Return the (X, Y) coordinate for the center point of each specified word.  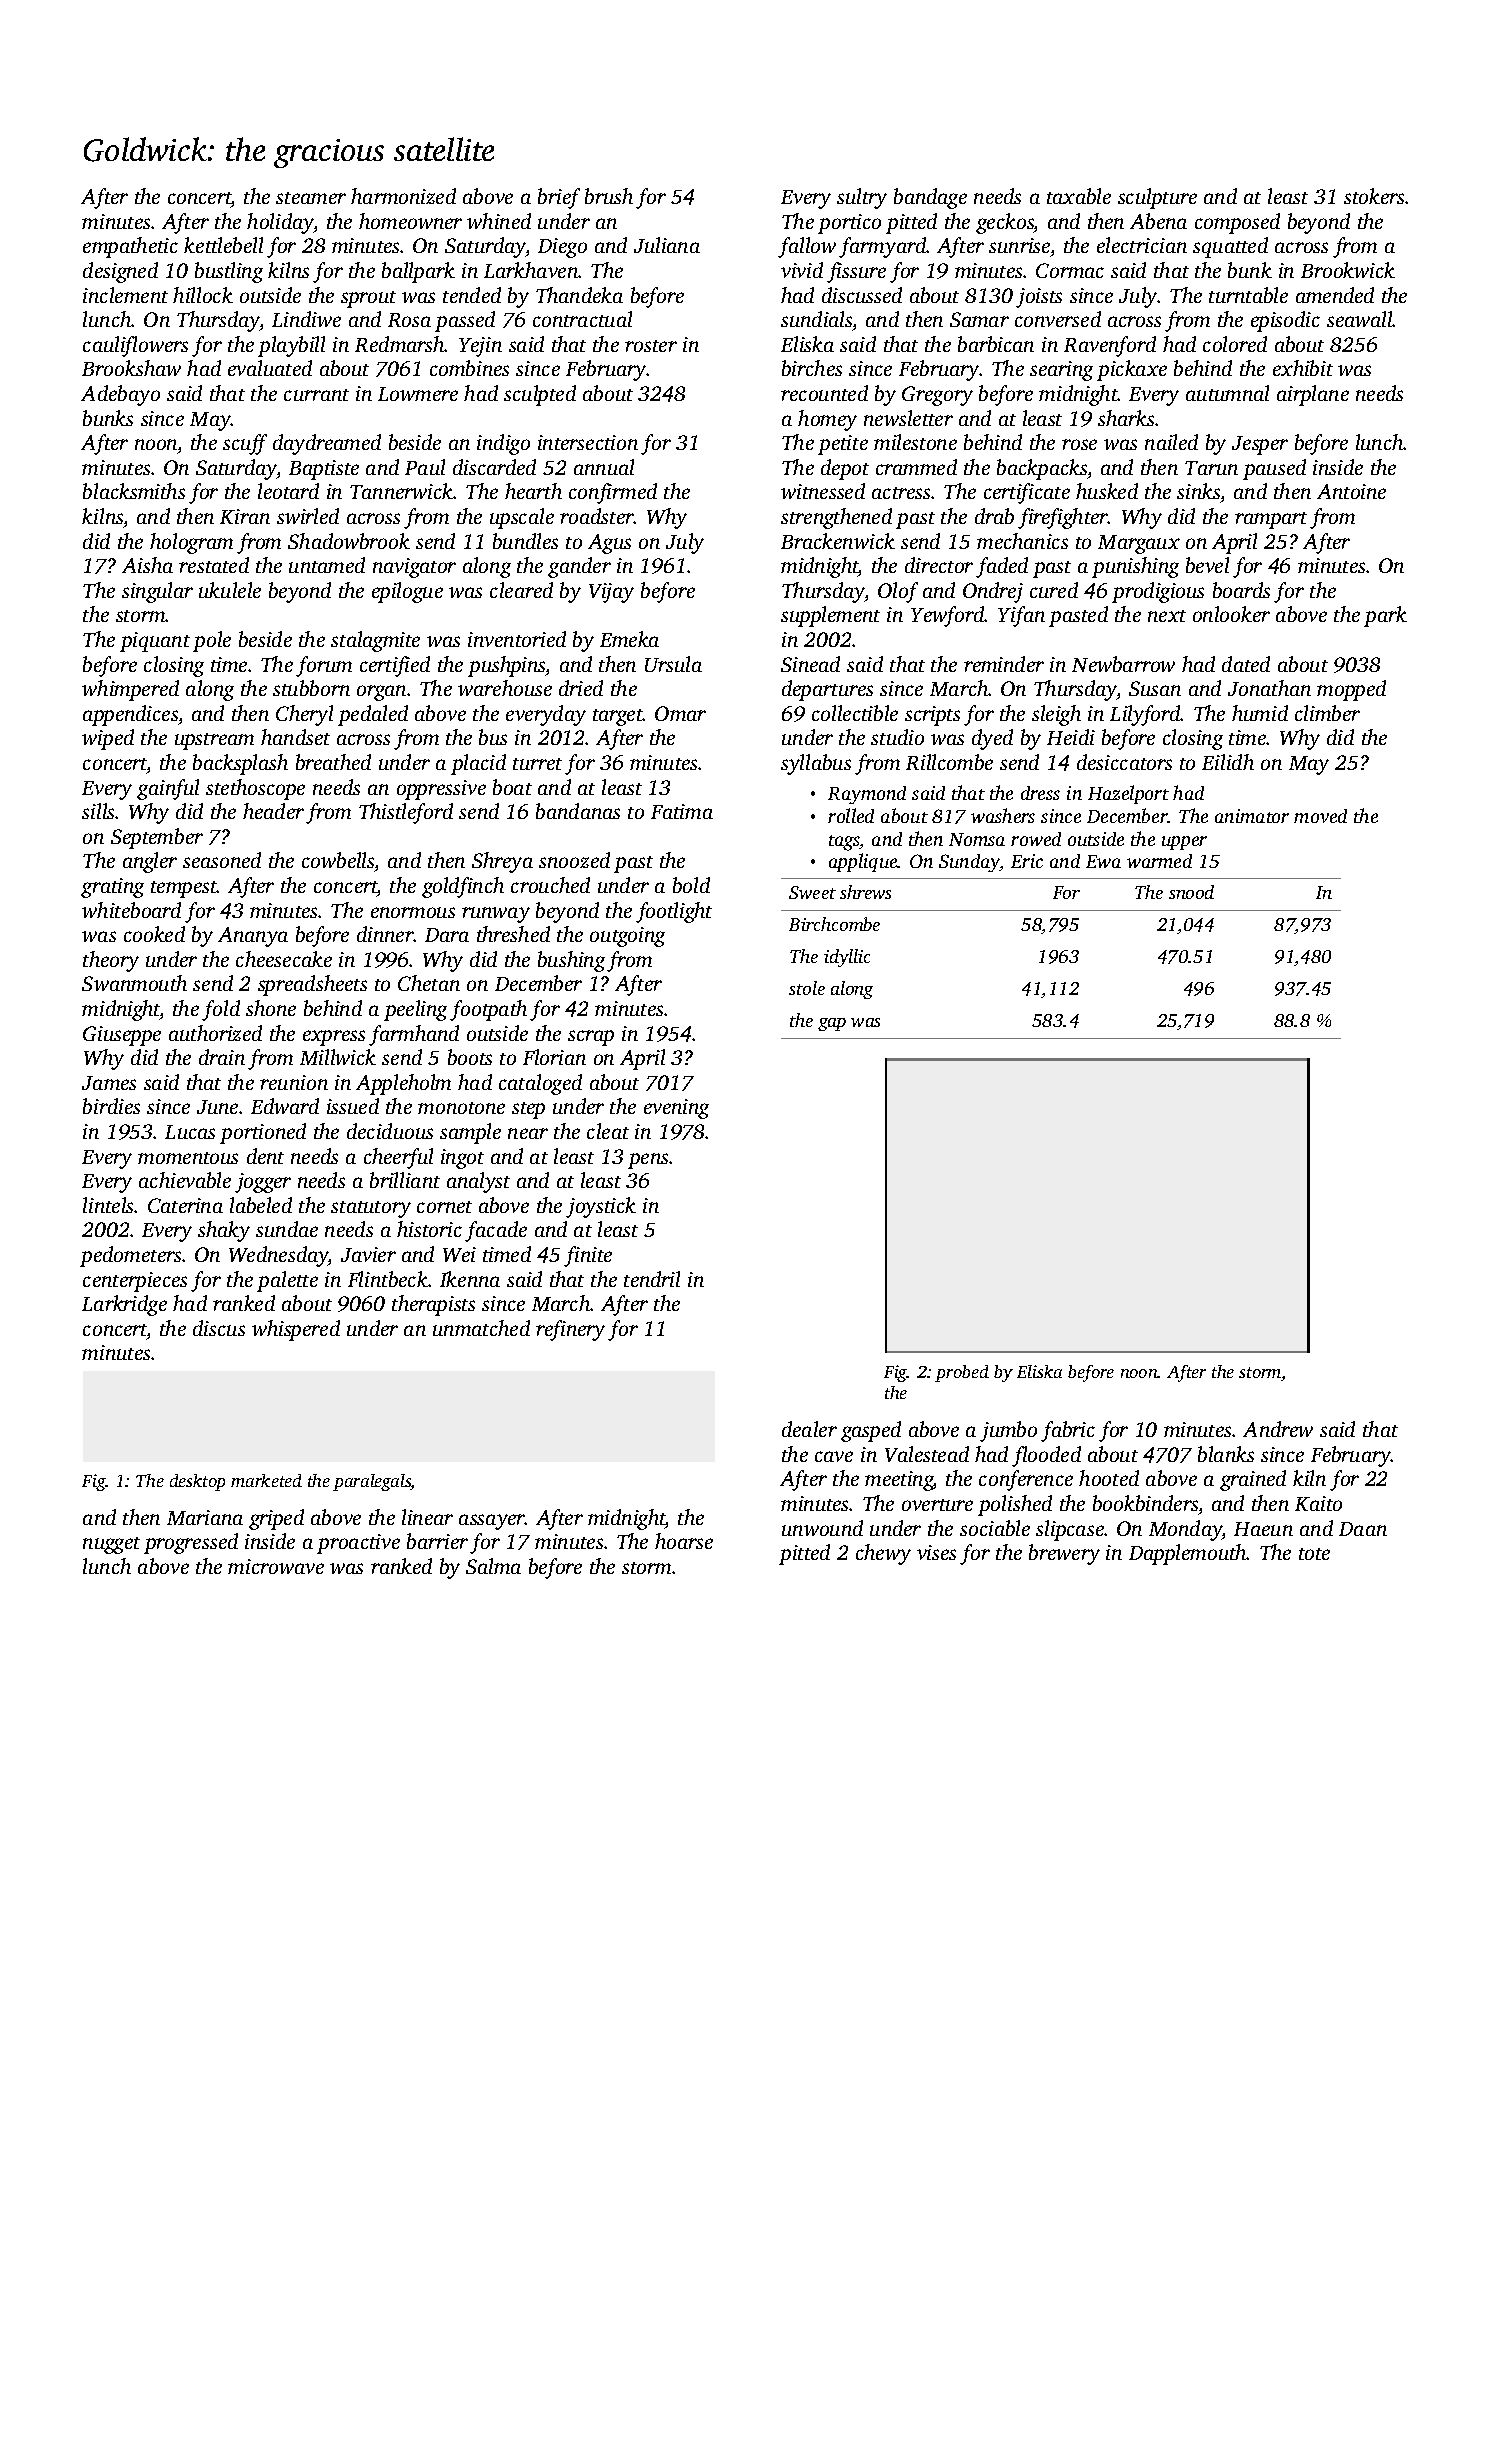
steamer (311, 198)
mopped (1351, 690)
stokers (1374, 196)
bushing (571, 961)
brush (609, 196)
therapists (433, 1305)
